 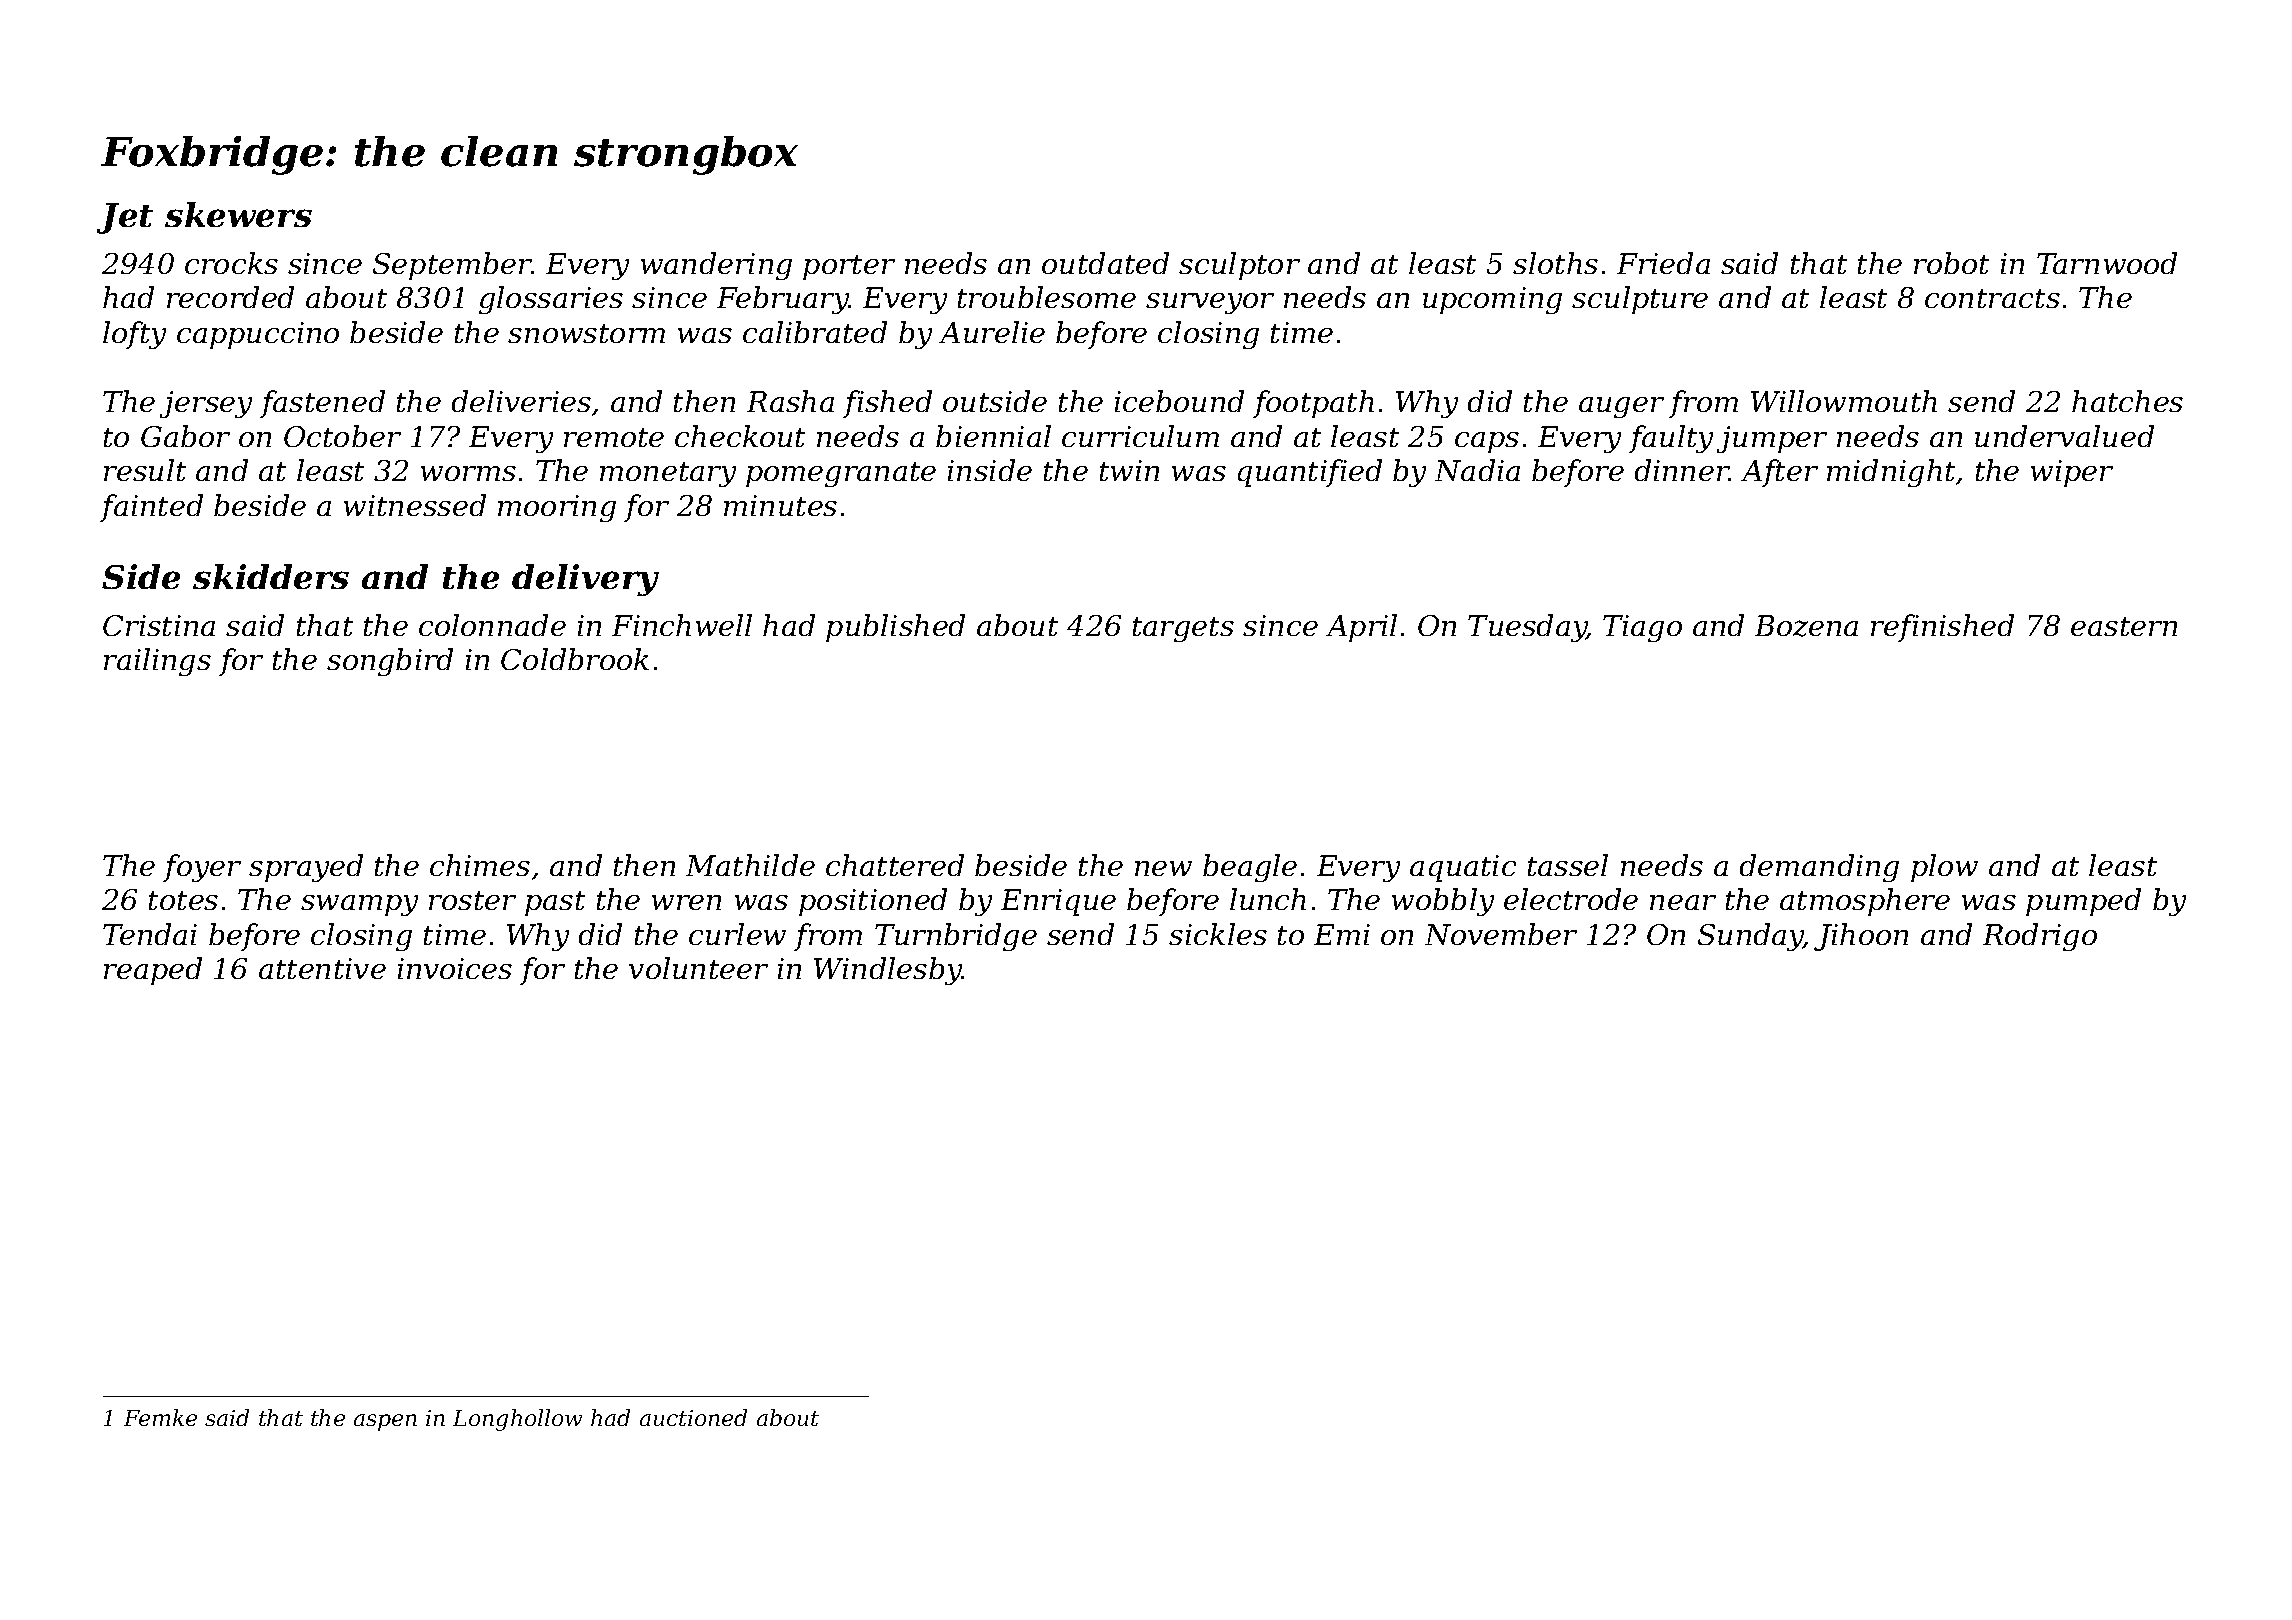 What do you see at coordinates (849, 267) in the page?
I see `porter` at bounding box center [849, 267].
